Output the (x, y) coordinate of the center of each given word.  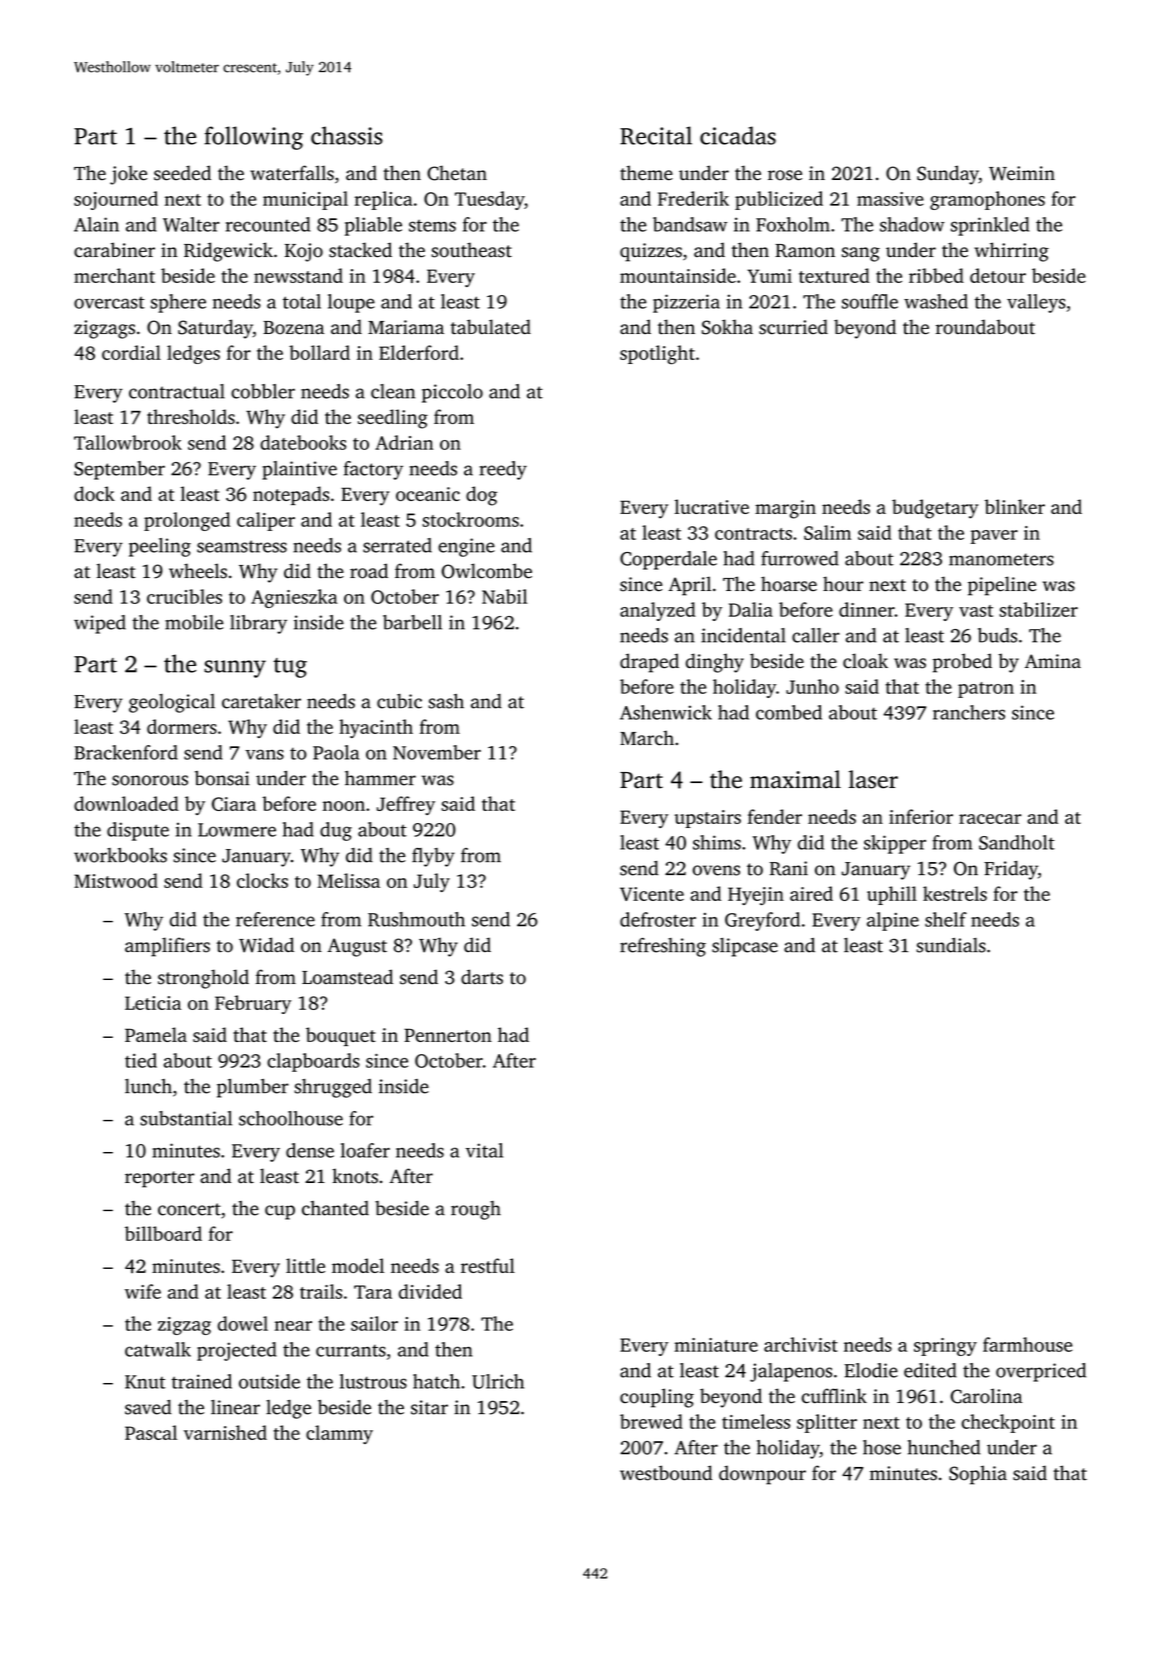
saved (148, 1407)
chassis (347, 135)
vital (484, 1150)
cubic (399, 701)
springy (945, 1347)
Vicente (652, 894)
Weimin (1022, 173)
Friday (1011, 870)
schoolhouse (291, 1118)
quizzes (651, 252)
